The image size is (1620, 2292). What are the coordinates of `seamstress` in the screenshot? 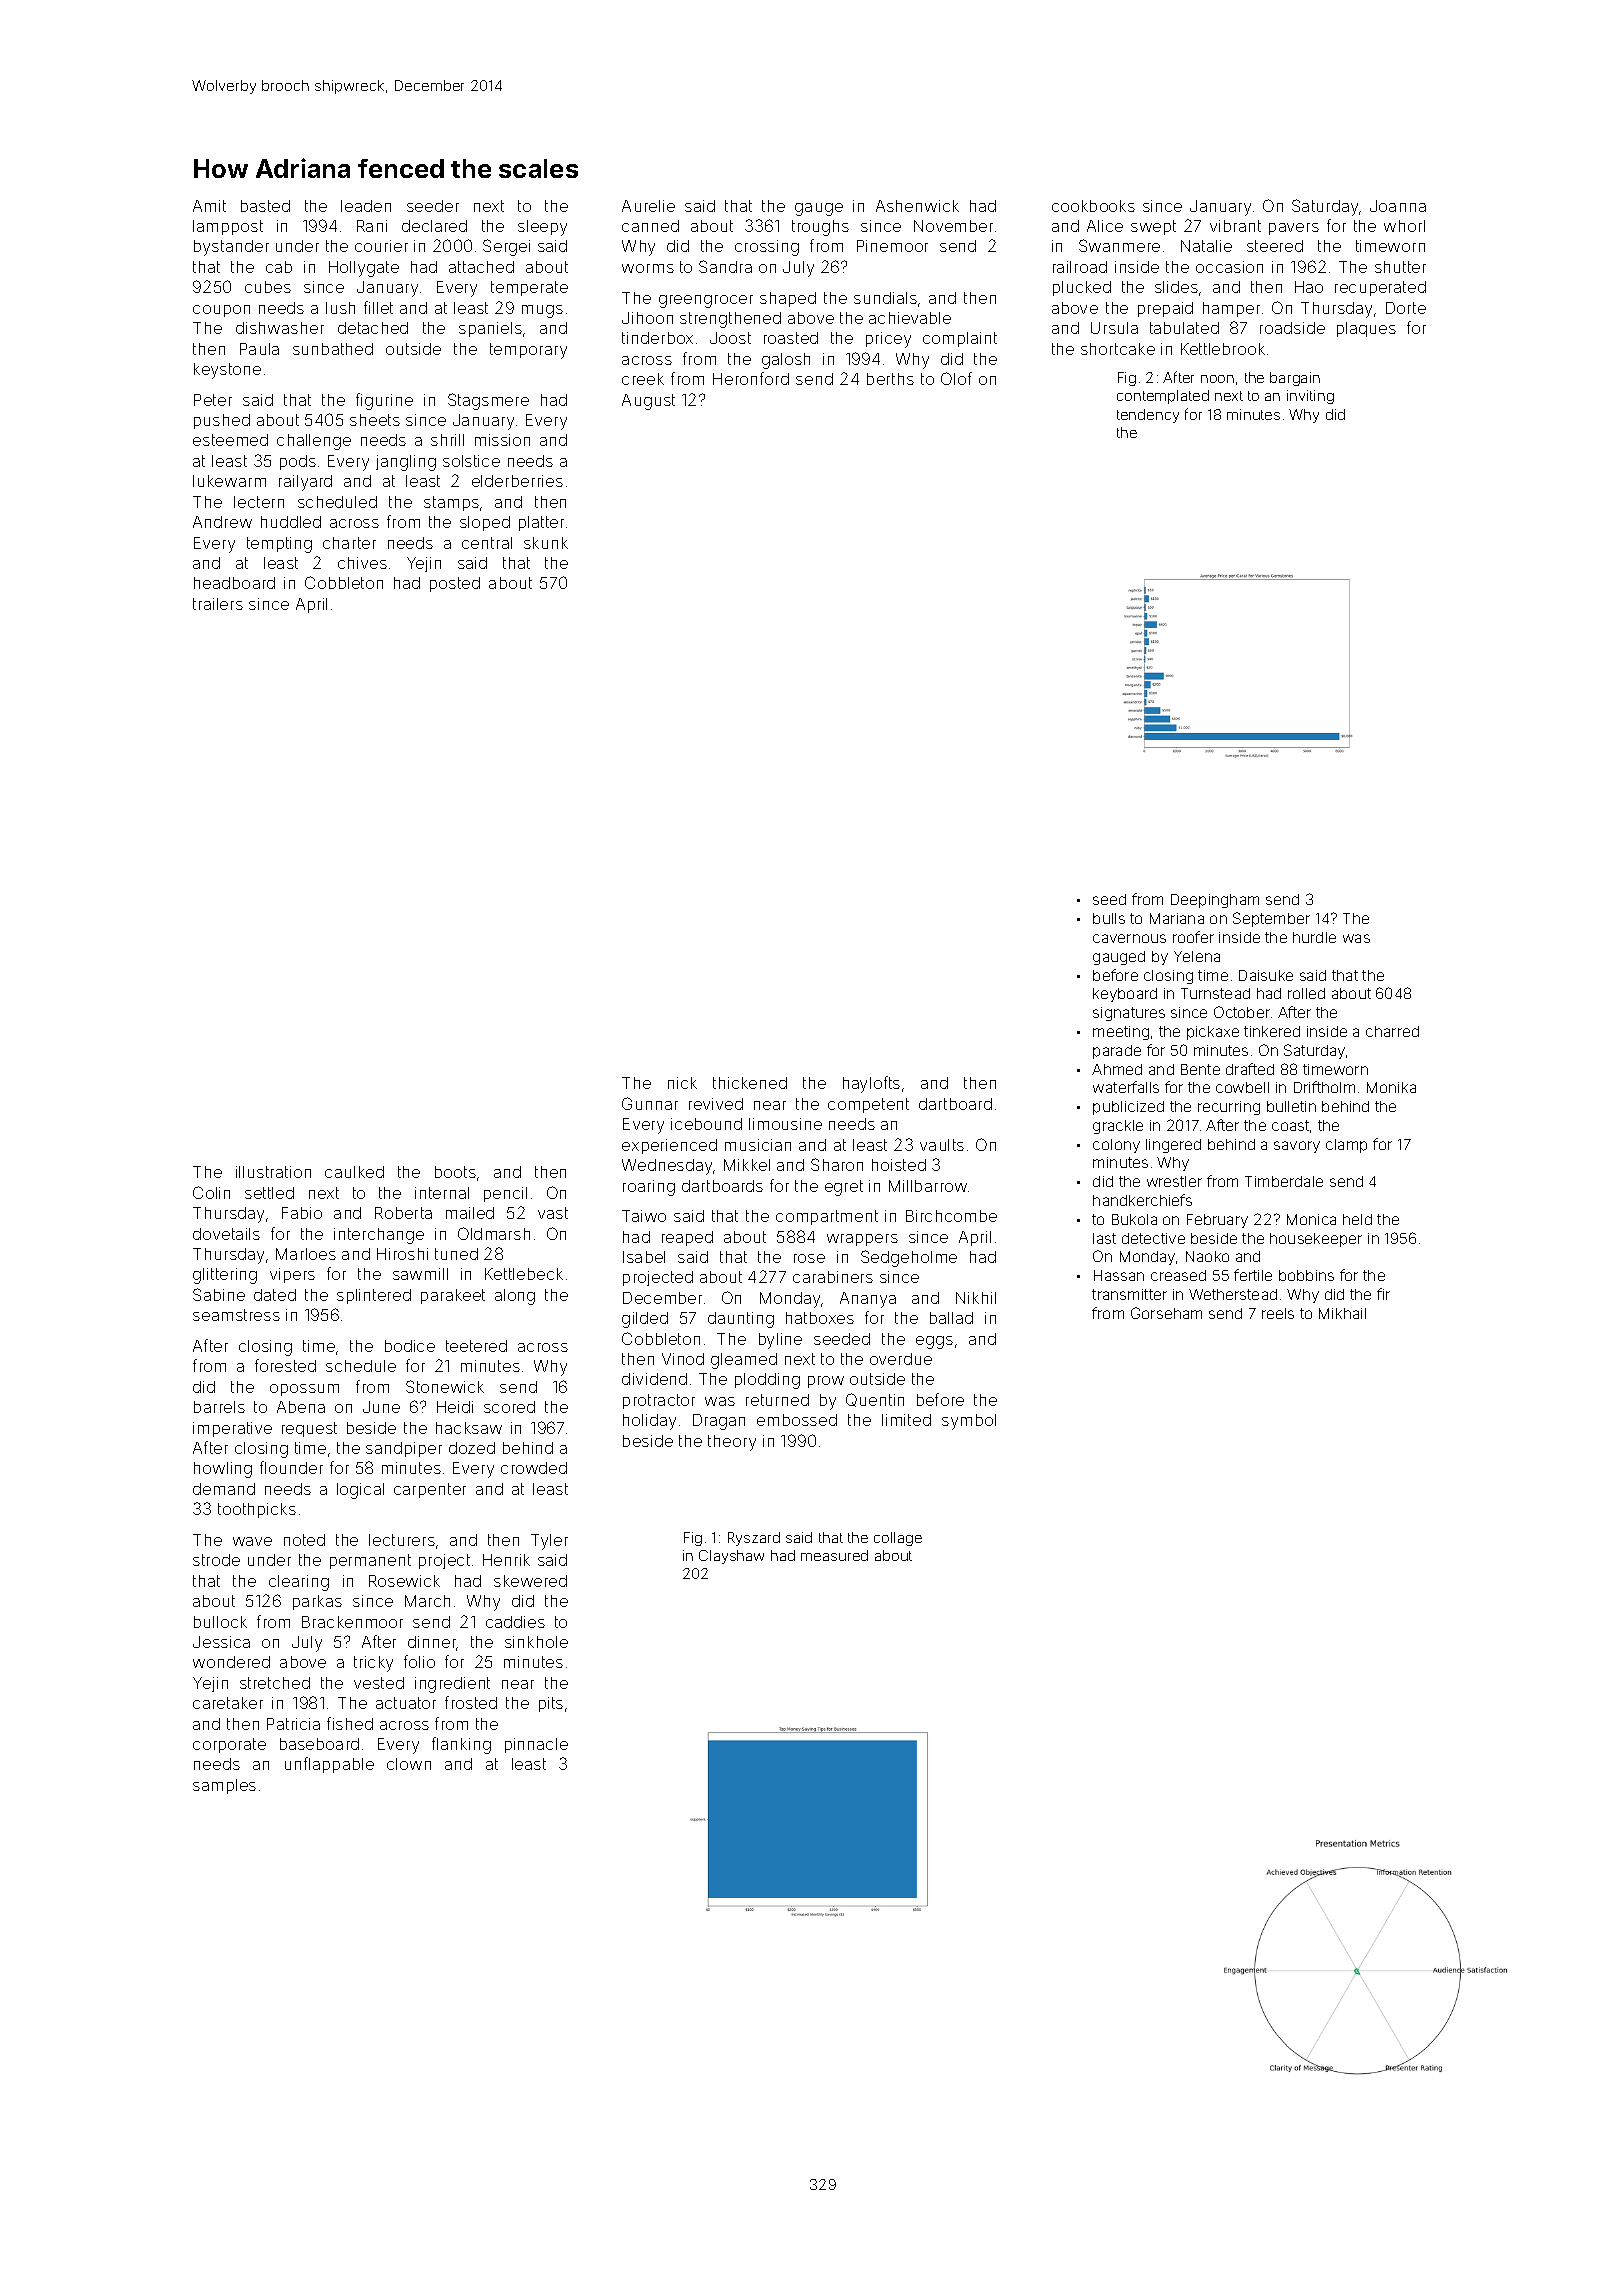 It's located at (236, 1315).
